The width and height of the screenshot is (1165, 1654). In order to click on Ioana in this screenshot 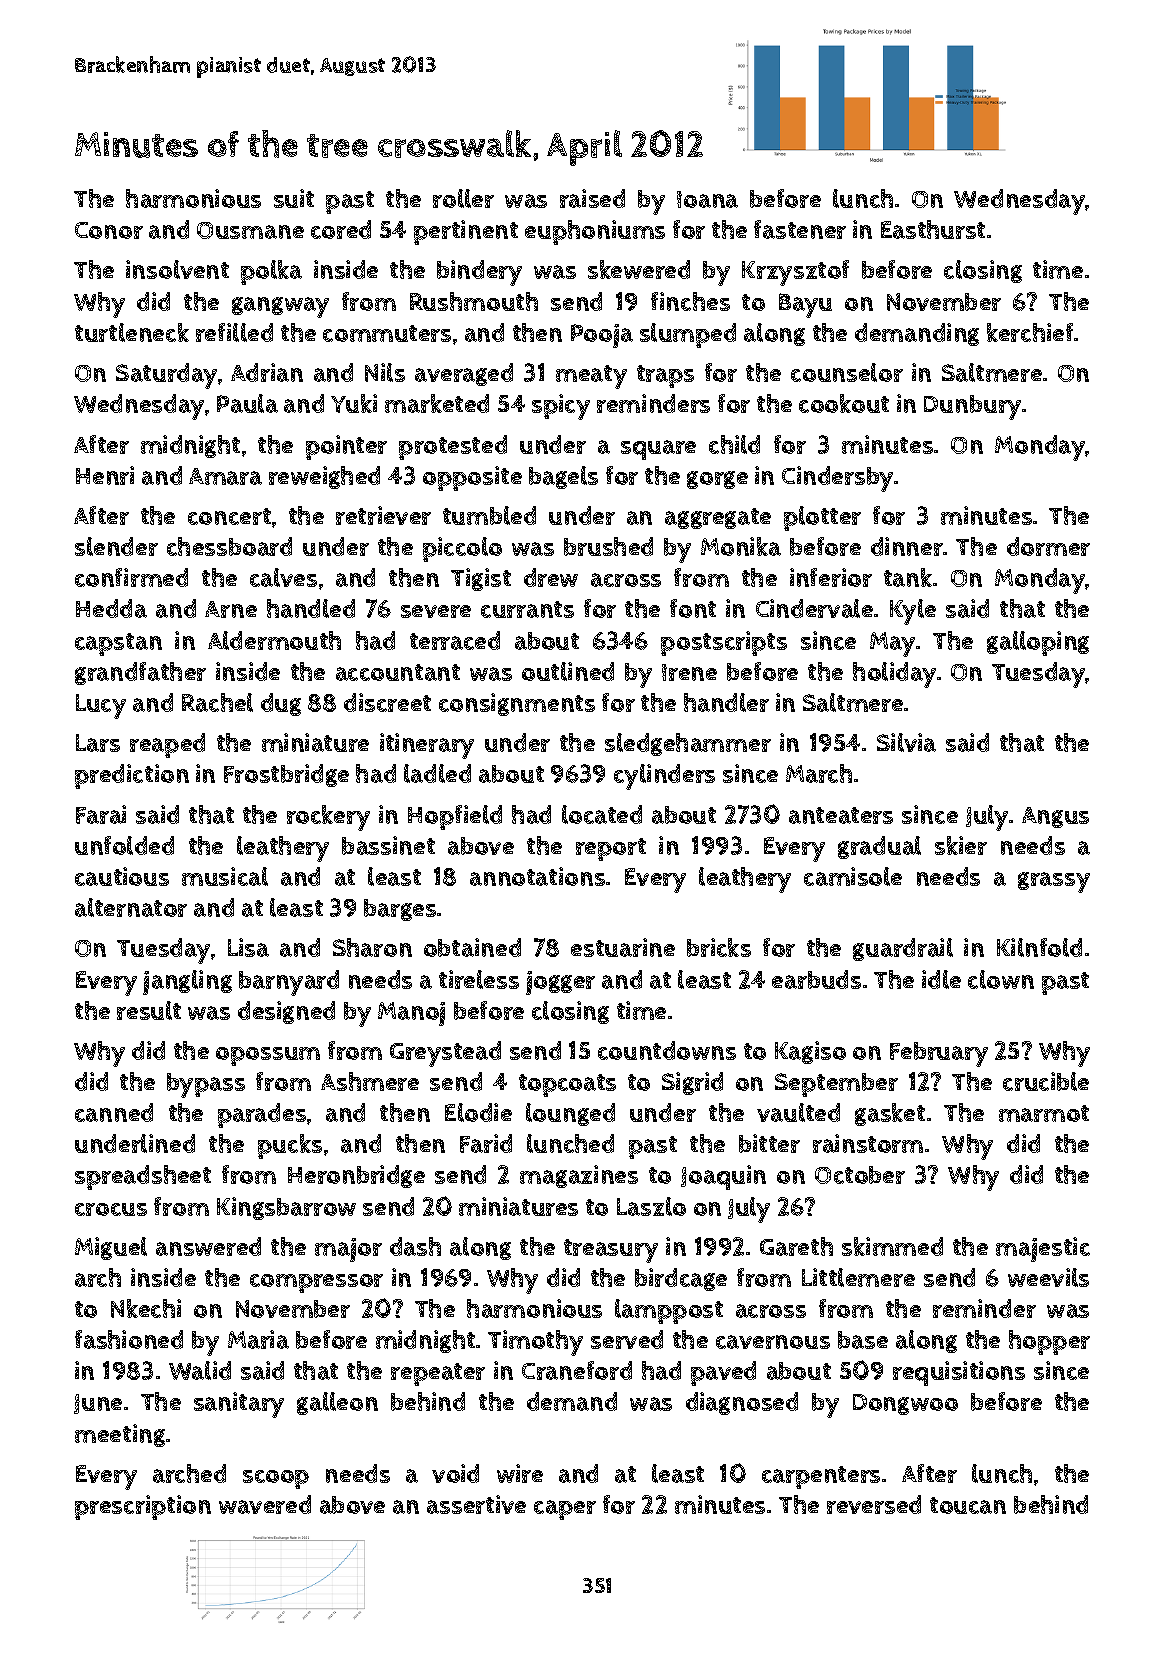, I will do `click(707, 199)`.
